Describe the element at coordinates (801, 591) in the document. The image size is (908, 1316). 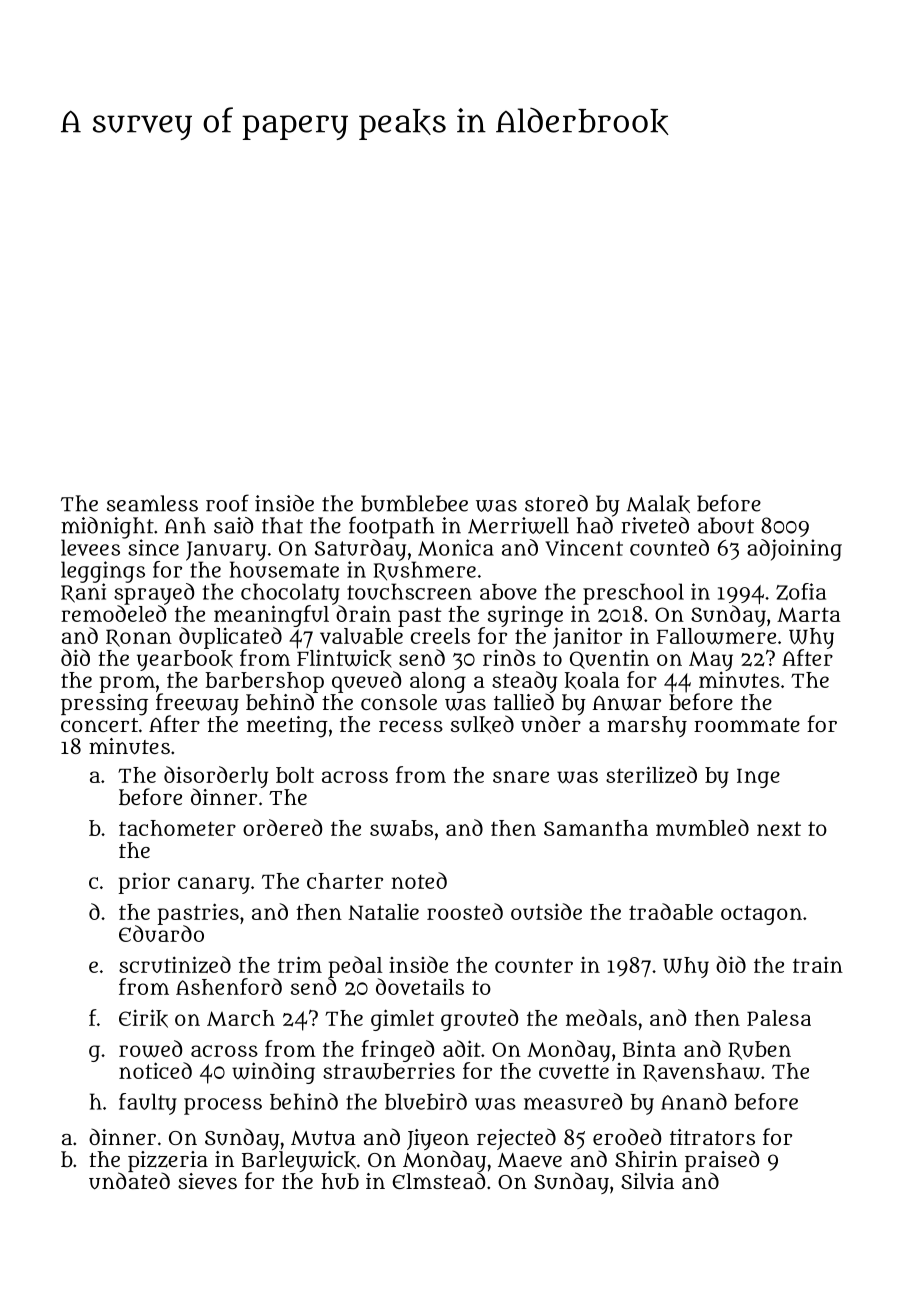
I see `Zofia` at that location.
